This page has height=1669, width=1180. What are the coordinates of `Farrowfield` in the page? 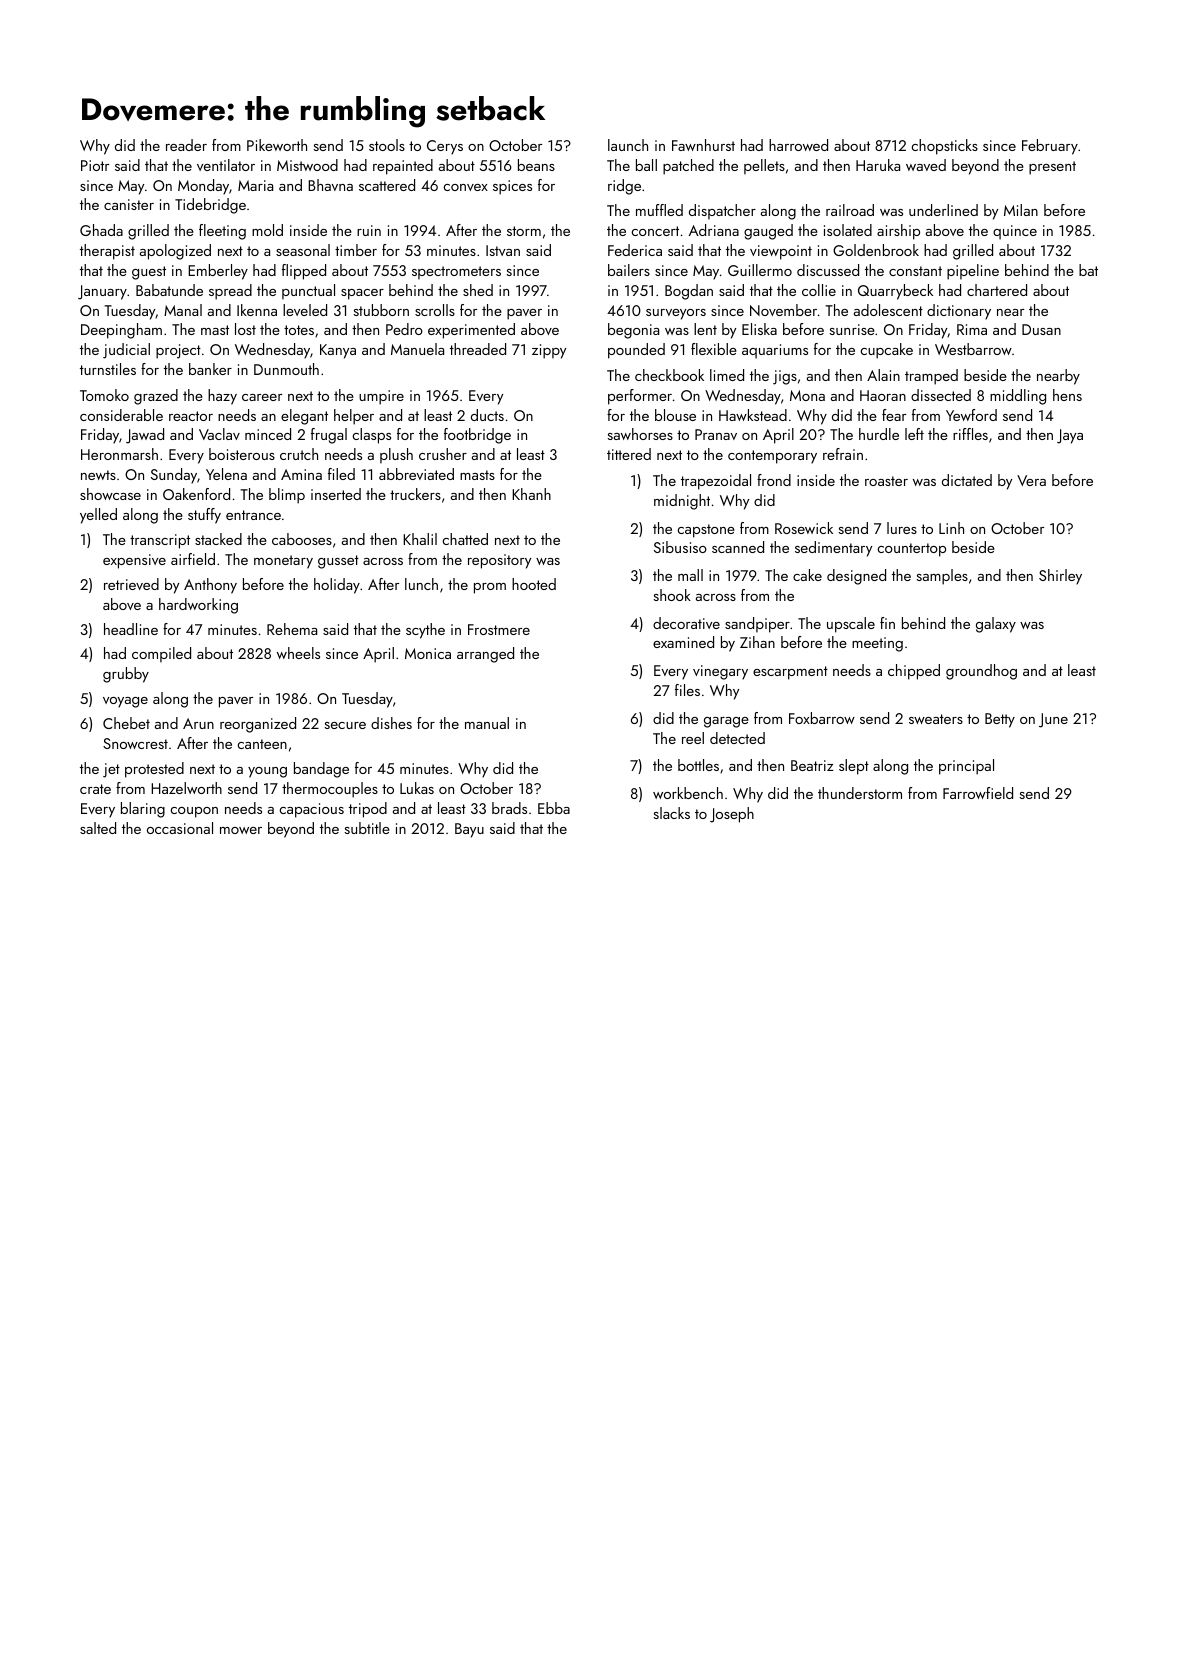 It's located at (978, 793).
